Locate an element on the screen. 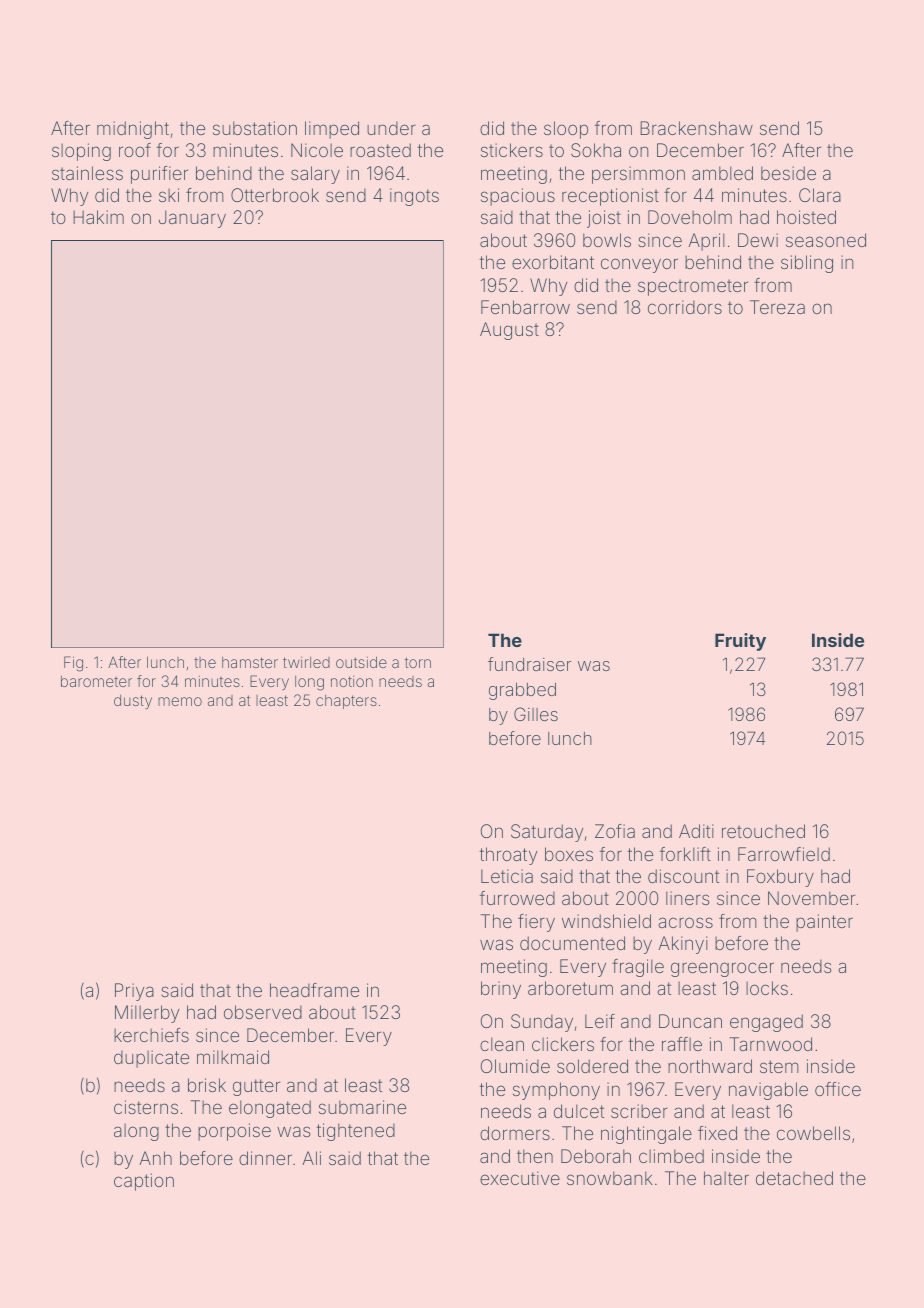 Image resolution: width=924 pixels, height=1308 pixels. chapters is located at coordinates (346, 702).
